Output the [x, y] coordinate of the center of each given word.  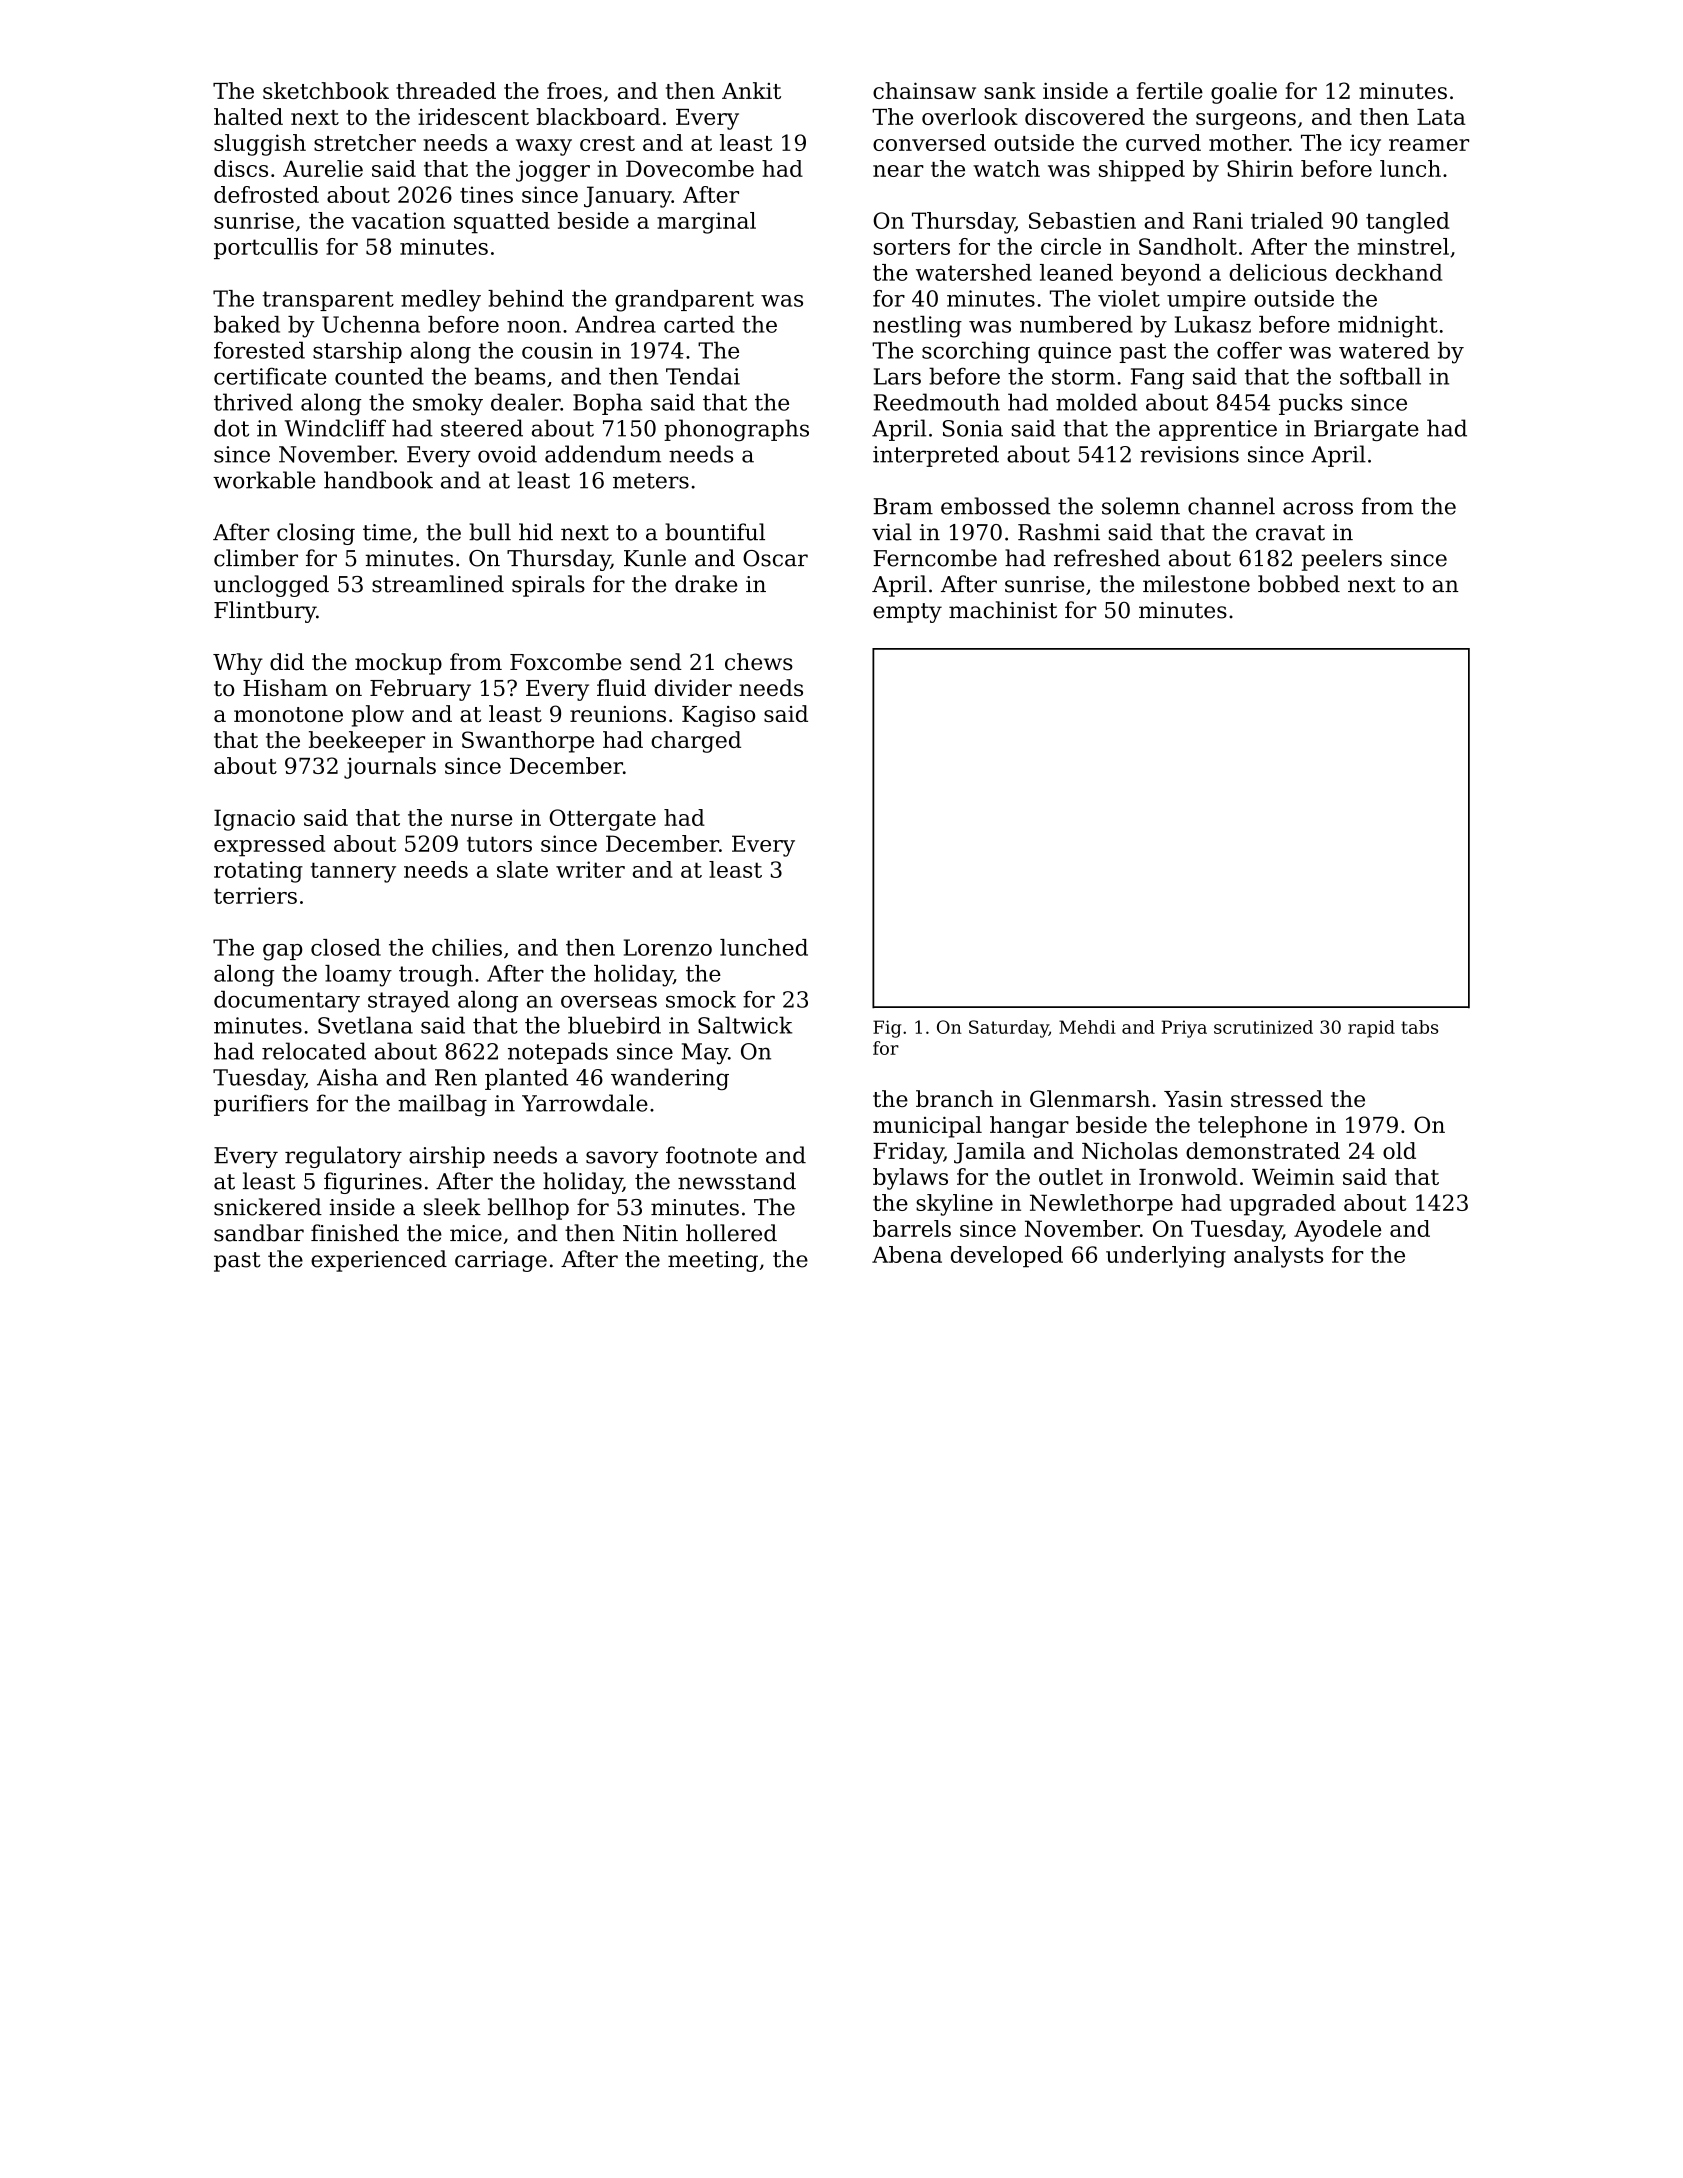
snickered [268, 1207]
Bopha [607, 404]
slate [522, 869]
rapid [1371, 1029]
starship [357, 352]
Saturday [1009, 1029]
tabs [1419, 1027]
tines [486, 194]
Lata [1441, 117]
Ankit [751, 90]
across [1318, 508]
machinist [1003, 610]
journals [390, 768]
